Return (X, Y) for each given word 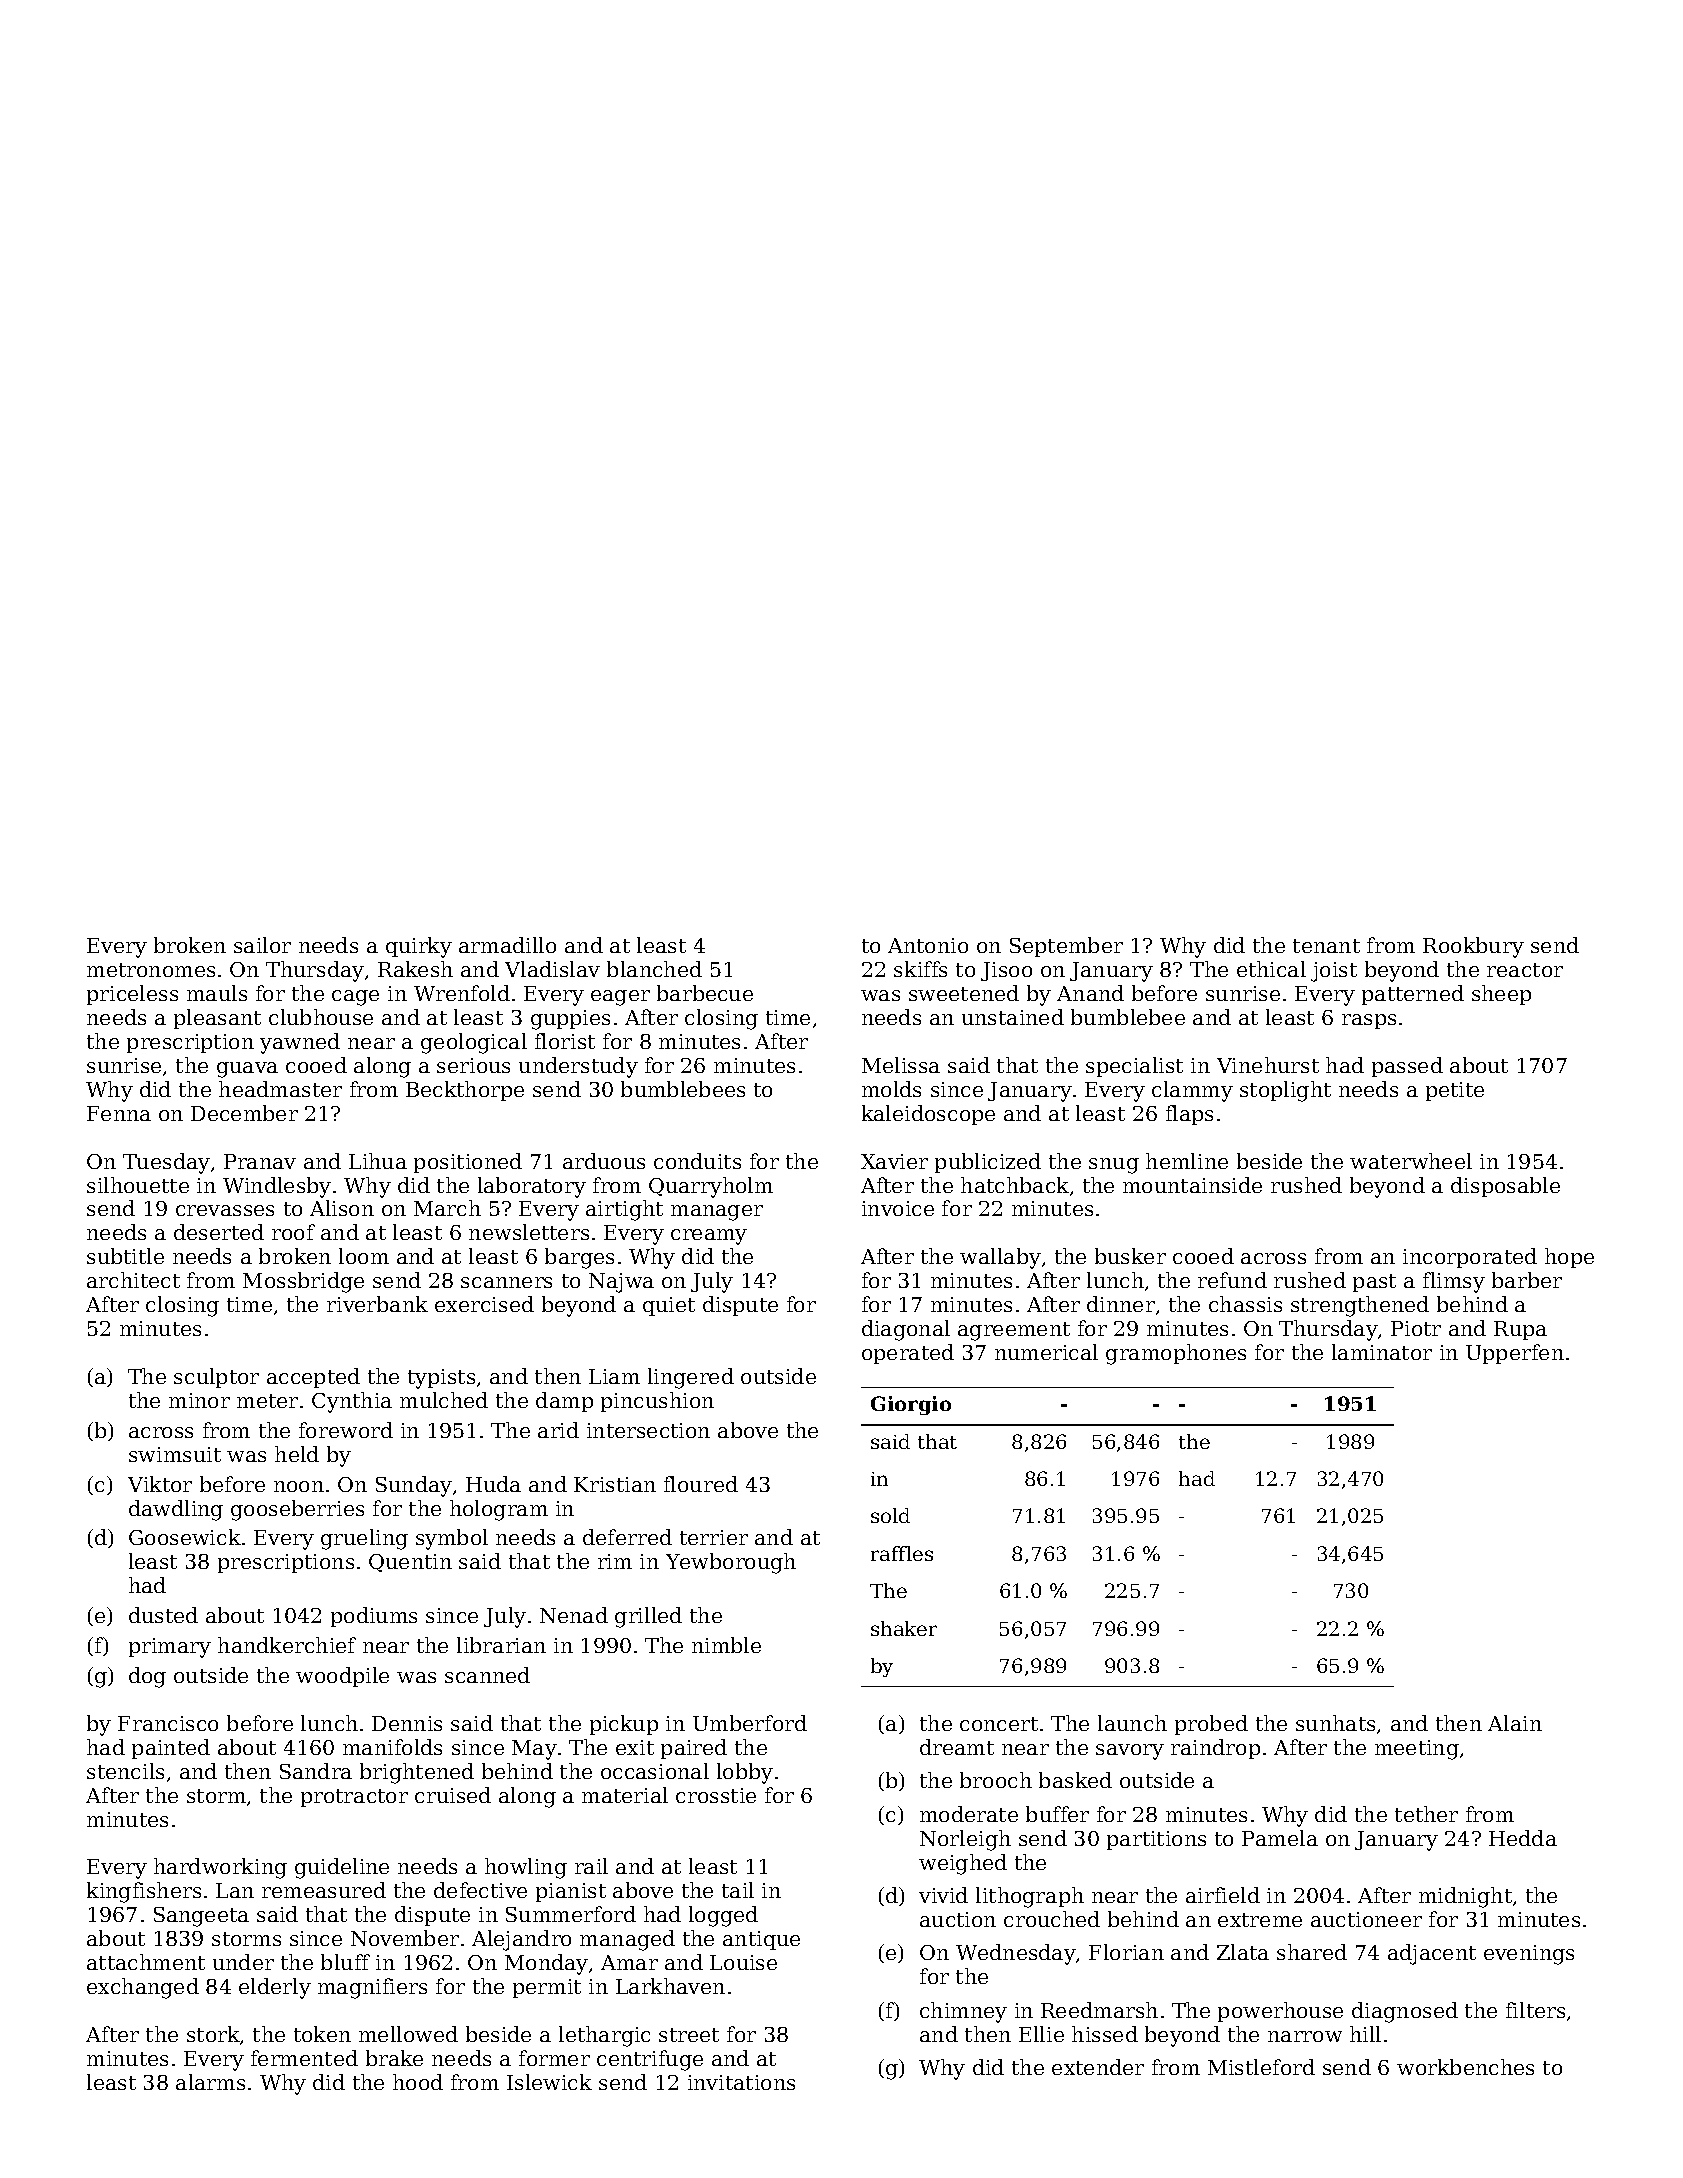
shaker (904, 1628)
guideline (342, 1868)
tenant (1326, 946)
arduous (604, 1161)
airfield (1223, 1895)
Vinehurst (1268, 1065)
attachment (146, 1962)
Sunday (414, 1486)
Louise (743, 1962)
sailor (262, 945)
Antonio (928, 945)
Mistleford (1261, 2067)
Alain (1515, 1723)
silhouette (138, 1185)
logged (723, 1916)
